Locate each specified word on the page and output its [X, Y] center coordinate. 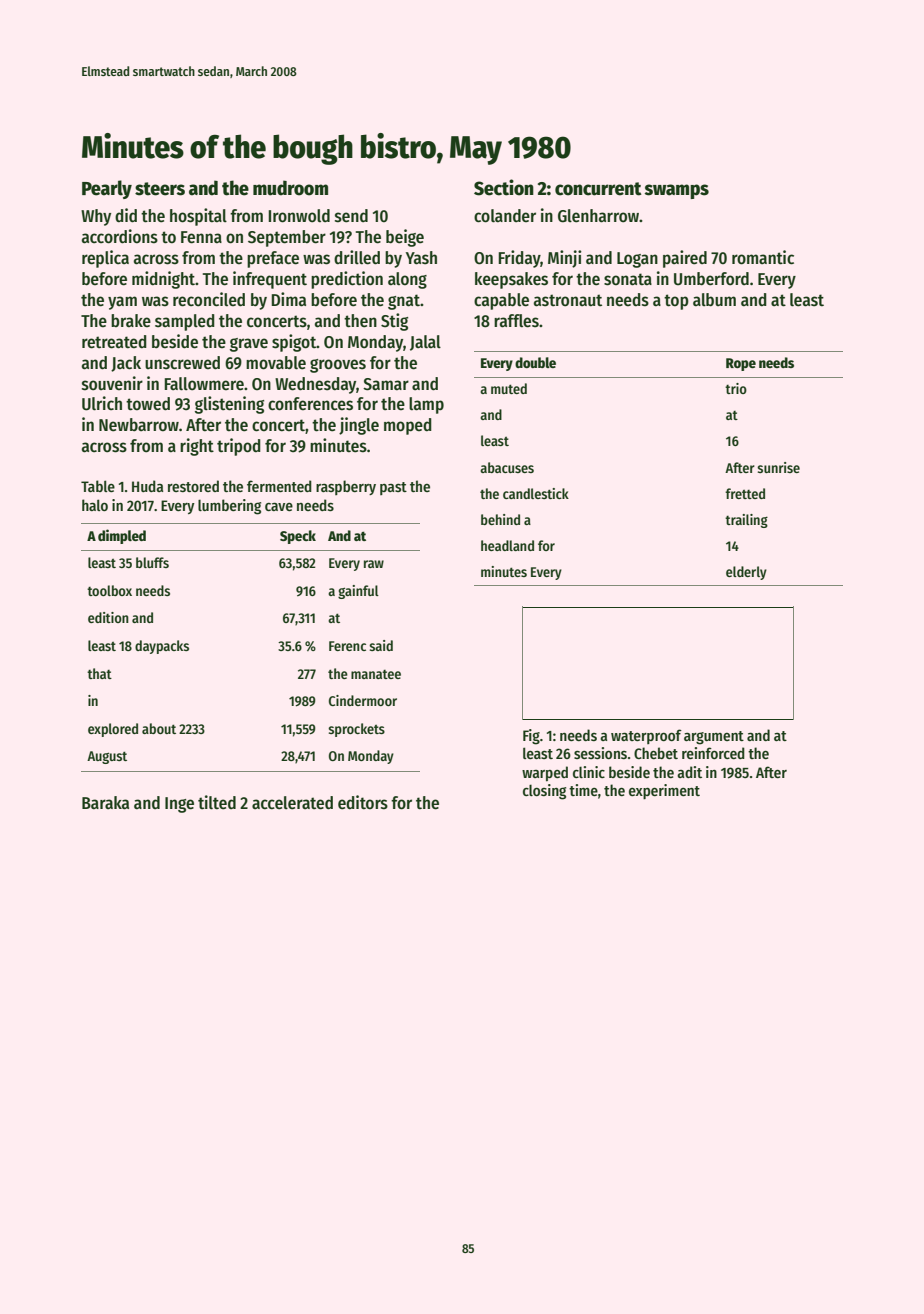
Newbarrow [139, 425]
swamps [676, 191]
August [107, 757]
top [676, 302]
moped [408, 426]
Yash [421, 258]
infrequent [270, 280]
